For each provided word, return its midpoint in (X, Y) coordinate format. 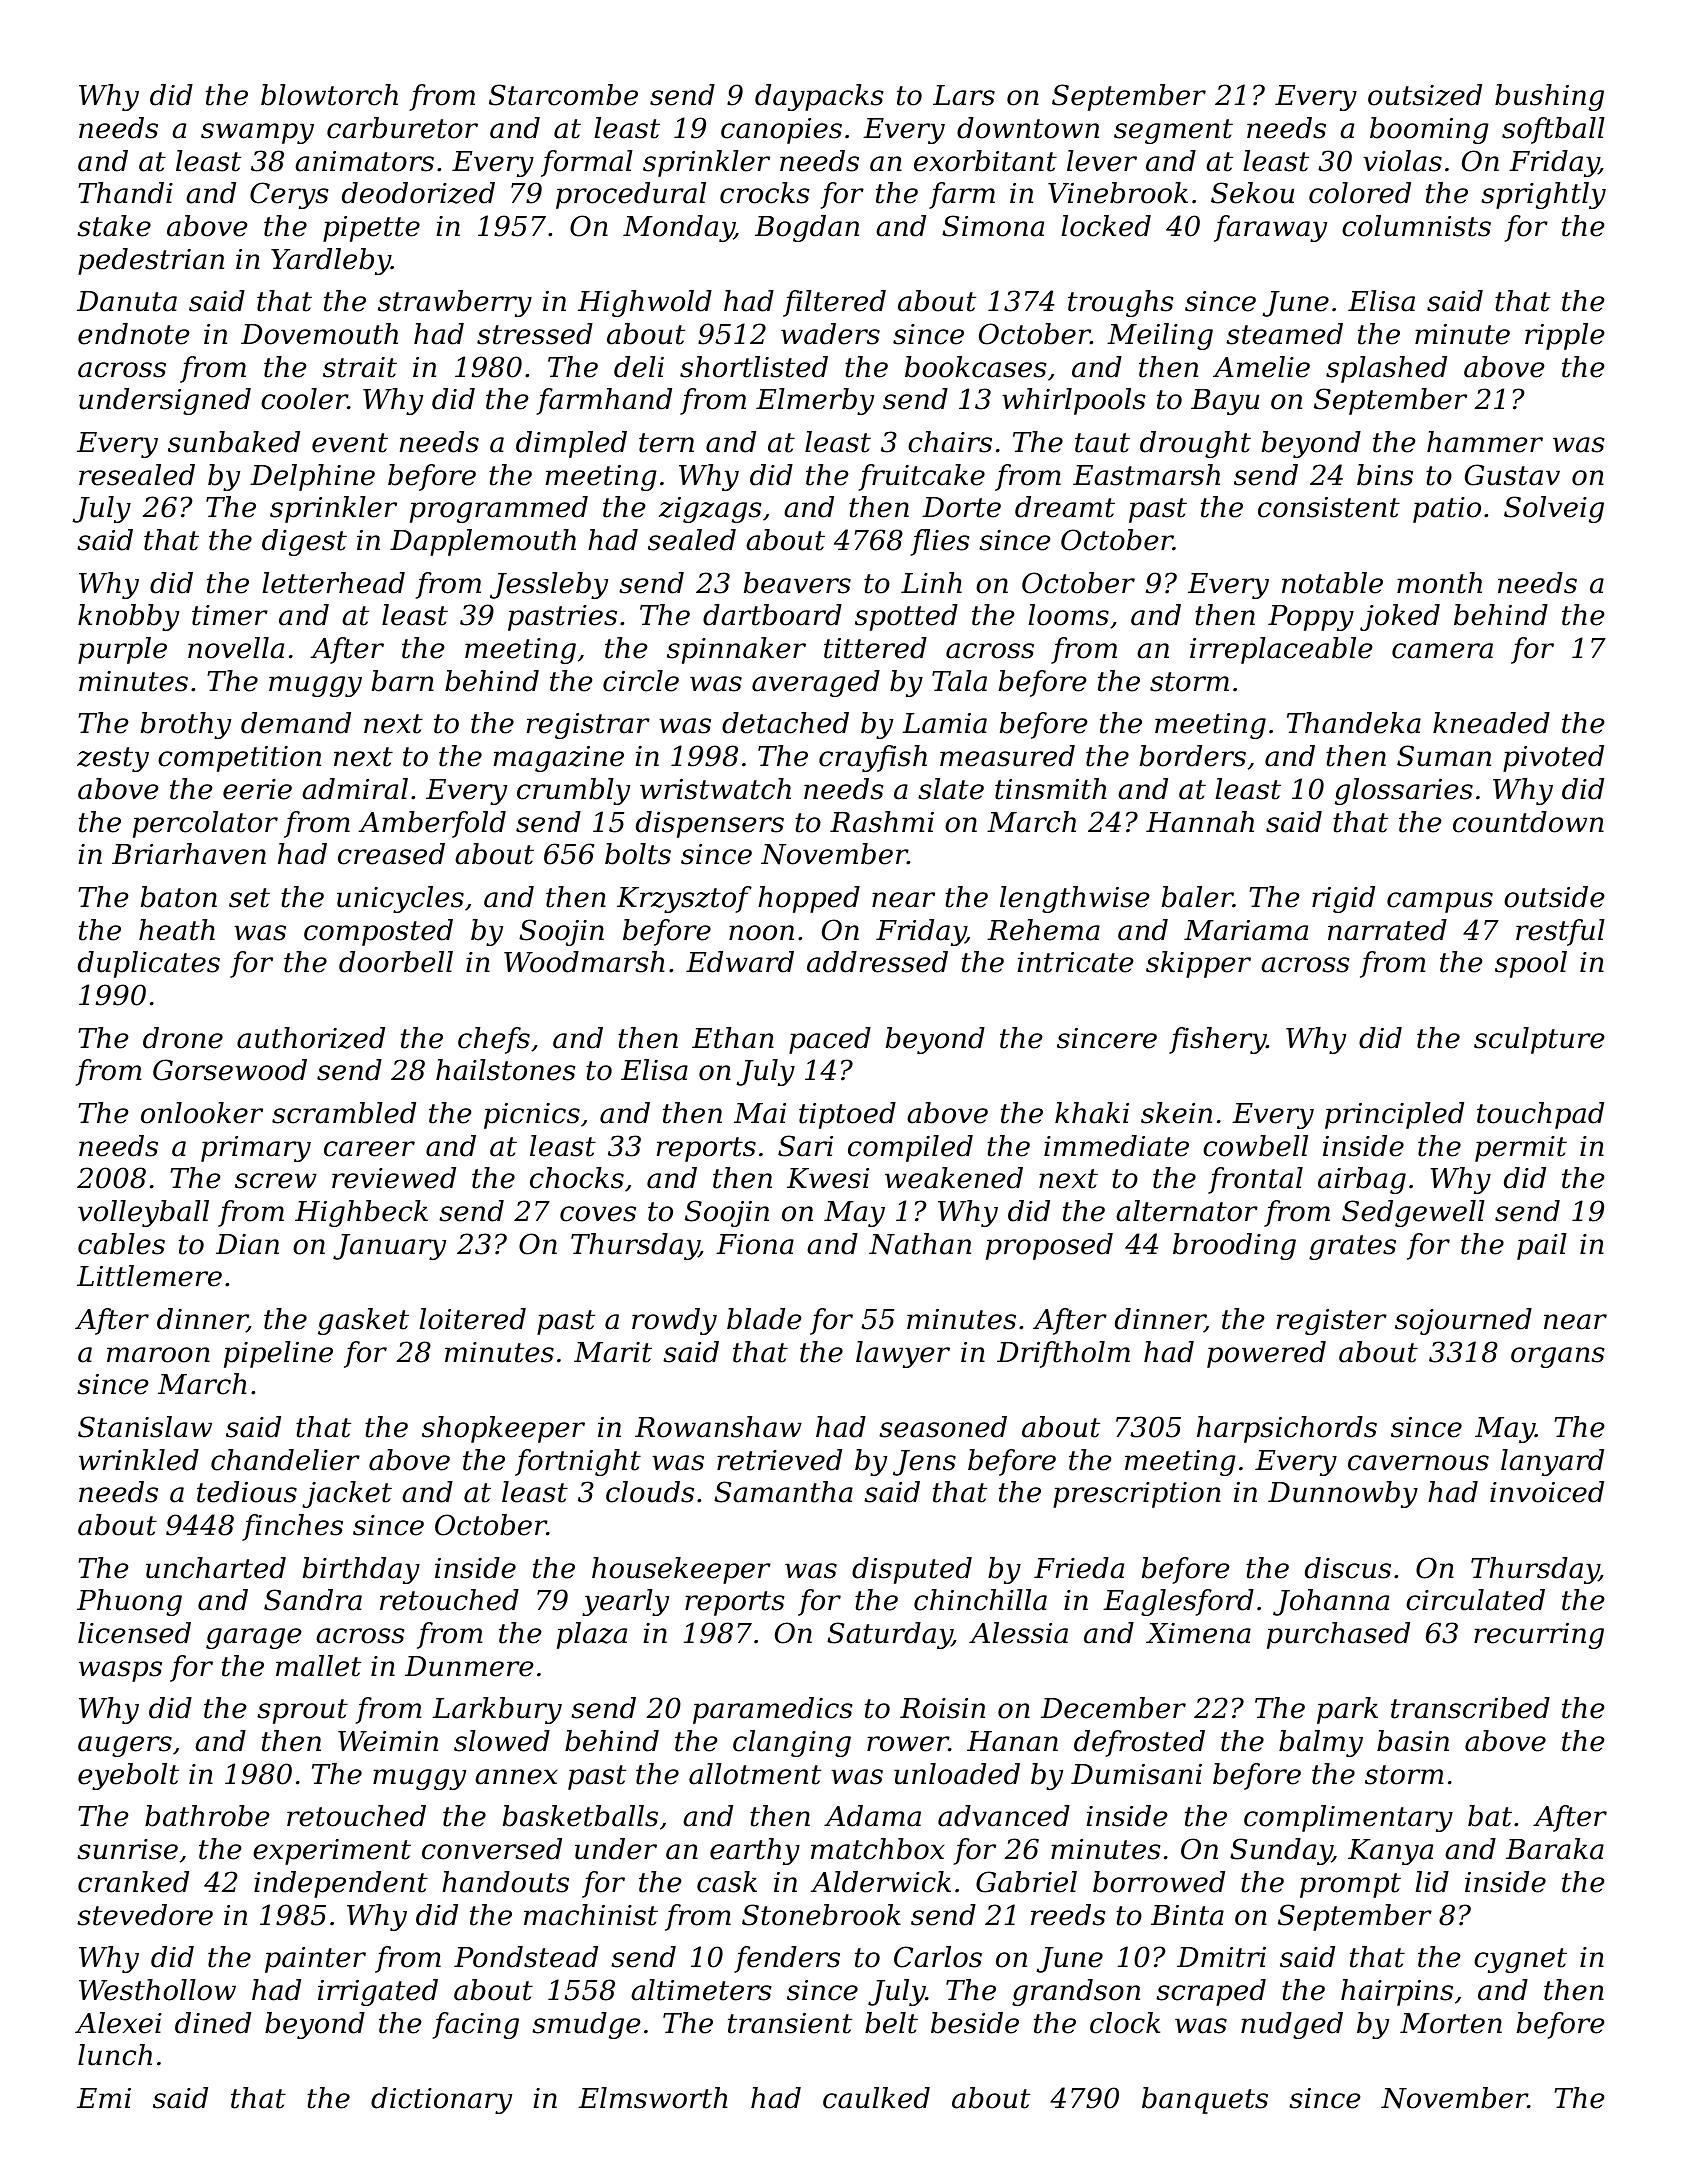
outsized (1425, 95)
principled (1394, 1115)
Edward (740, 962)
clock (1125, 2023)
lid (1432, 1882)
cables (121, 1244)
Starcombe (563, 95)
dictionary (441, 2100)
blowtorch (329, 95)
